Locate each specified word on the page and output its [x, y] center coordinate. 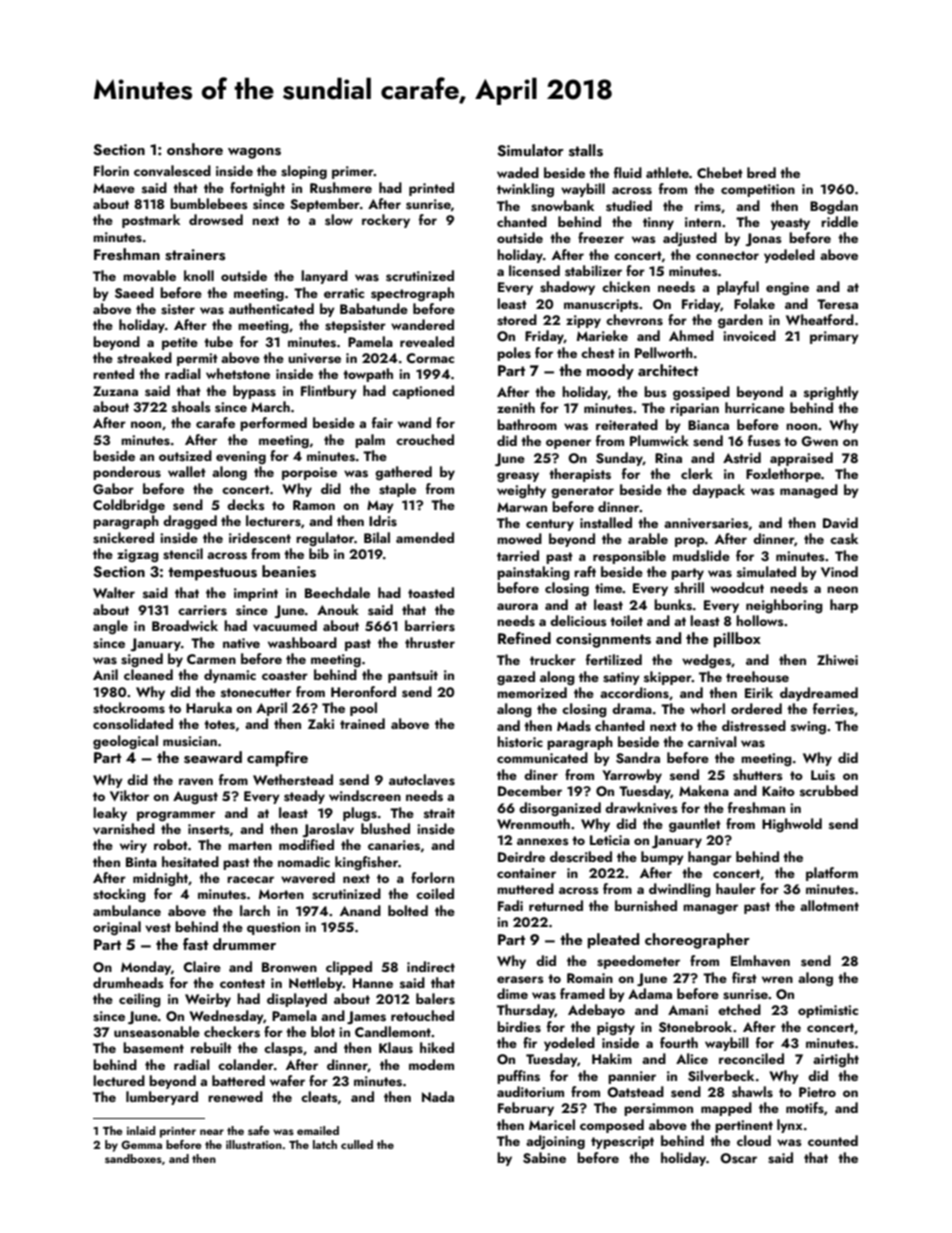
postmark [151, 221]
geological [125, 742]
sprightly [831, 393]
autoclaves [422, 780]
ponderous [127, 473]
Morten [281, 894]
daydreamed [819, 694]
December [530, 790]
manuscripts [601, 305]
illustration [254, 1144]
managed [809, 491]
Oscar [738, 1158]
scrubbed [829, 791]
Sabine [544, 1158]
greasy [518, 477]
